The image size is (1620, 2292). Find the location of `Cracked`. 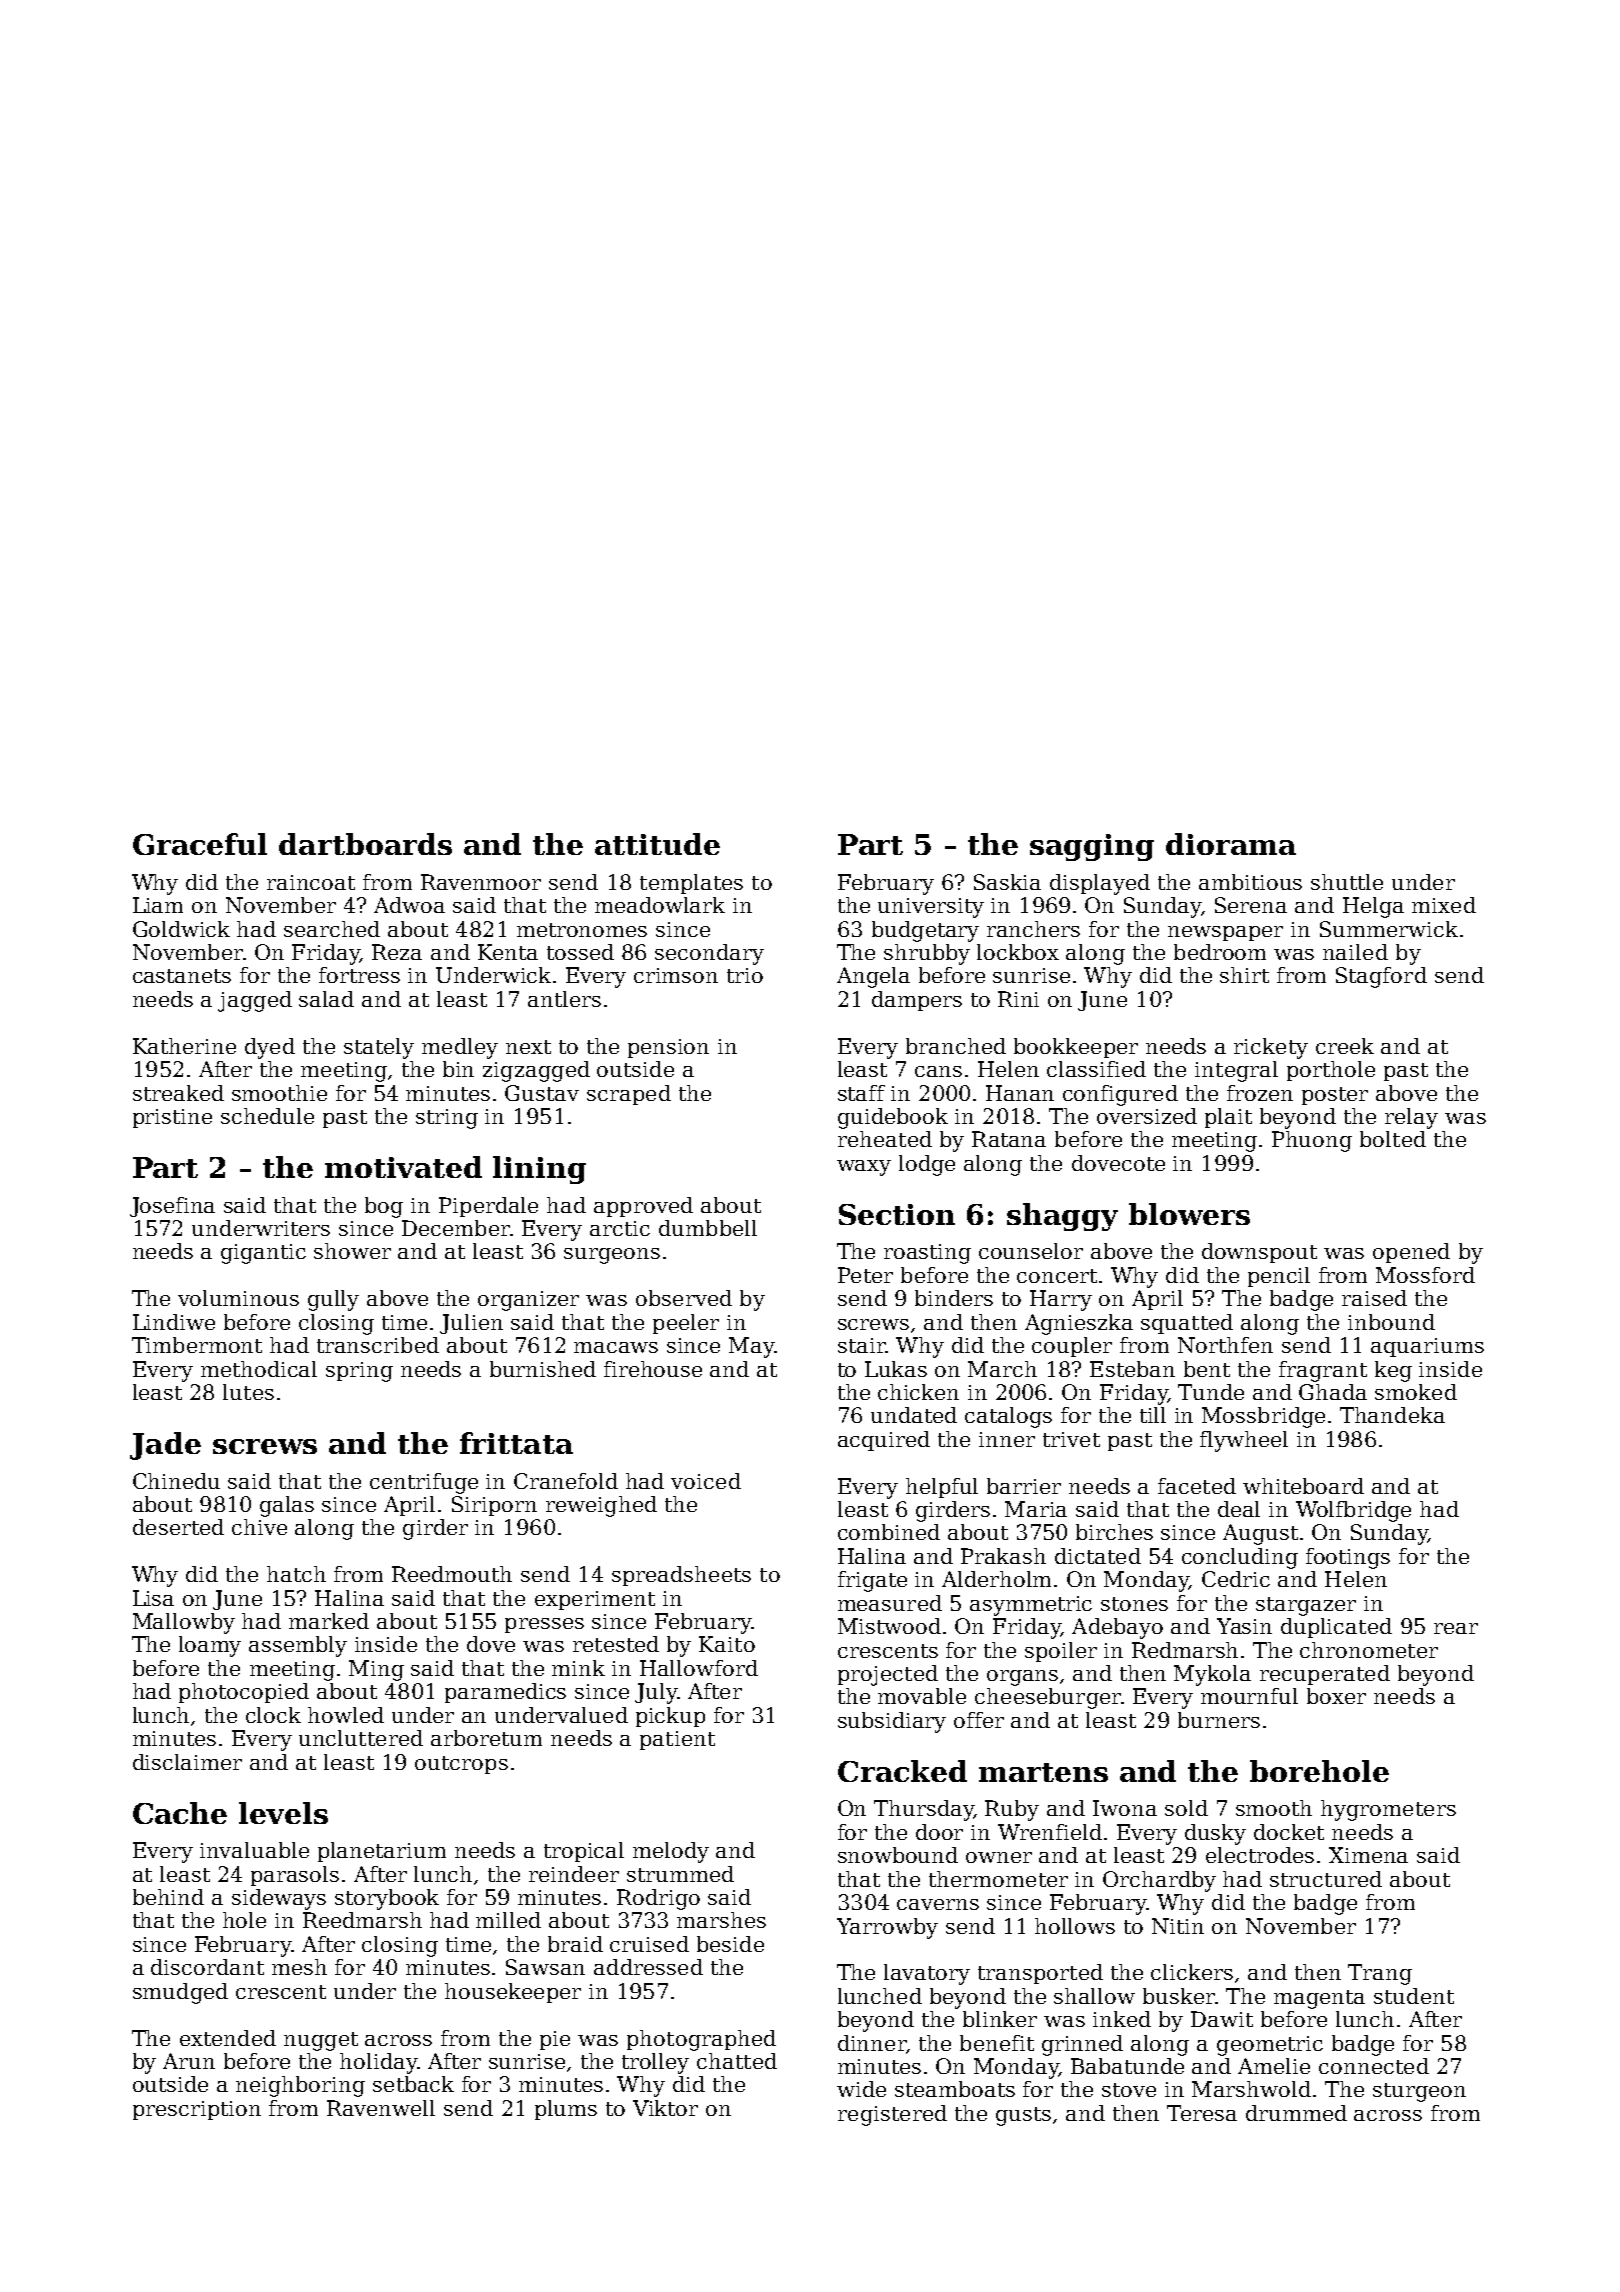

Cracked is located at coordinates (902, 1771).
